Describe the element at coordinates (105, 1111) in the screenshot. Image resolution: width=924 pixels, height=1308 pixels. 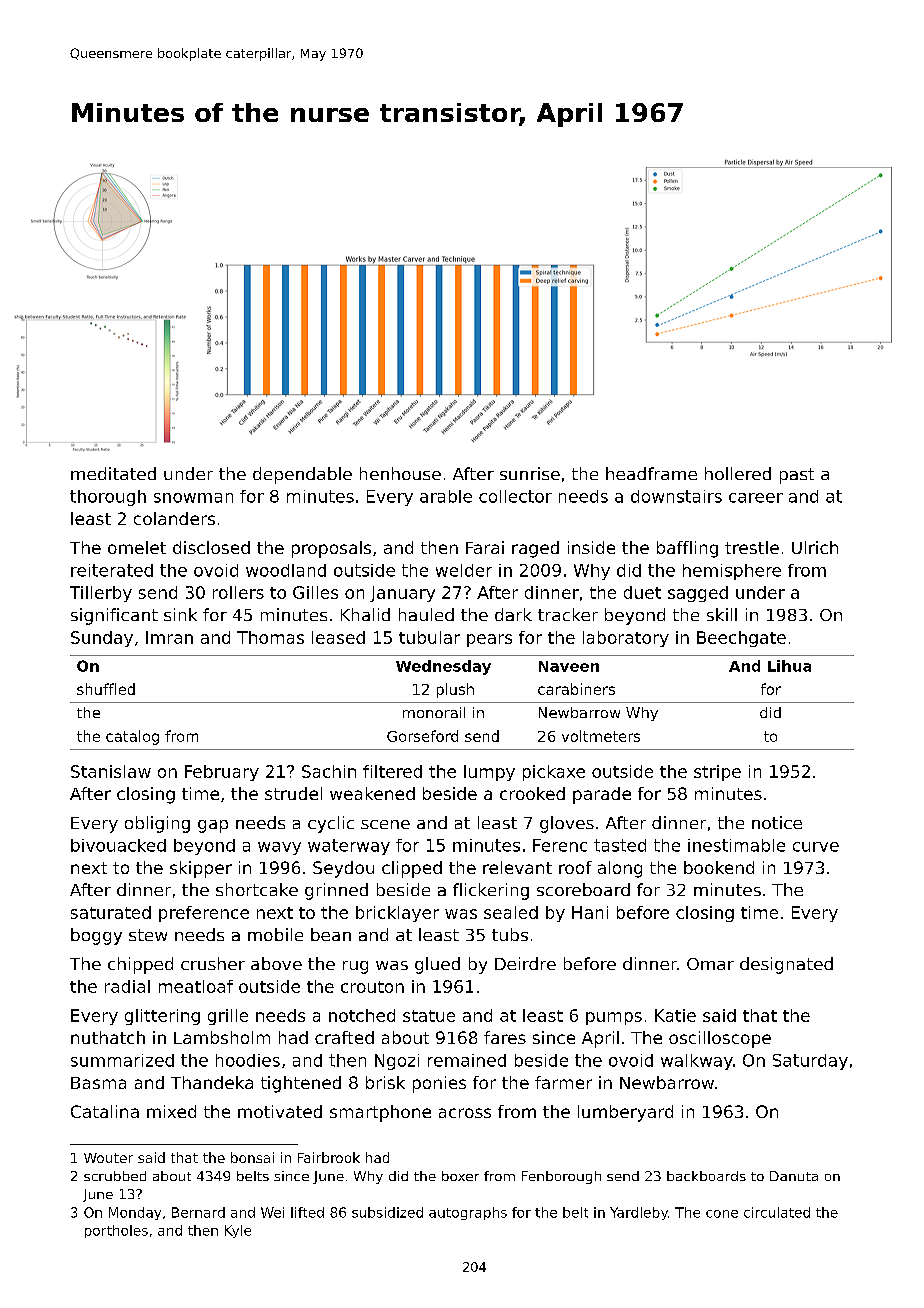
I see `Catalina` at that location.
